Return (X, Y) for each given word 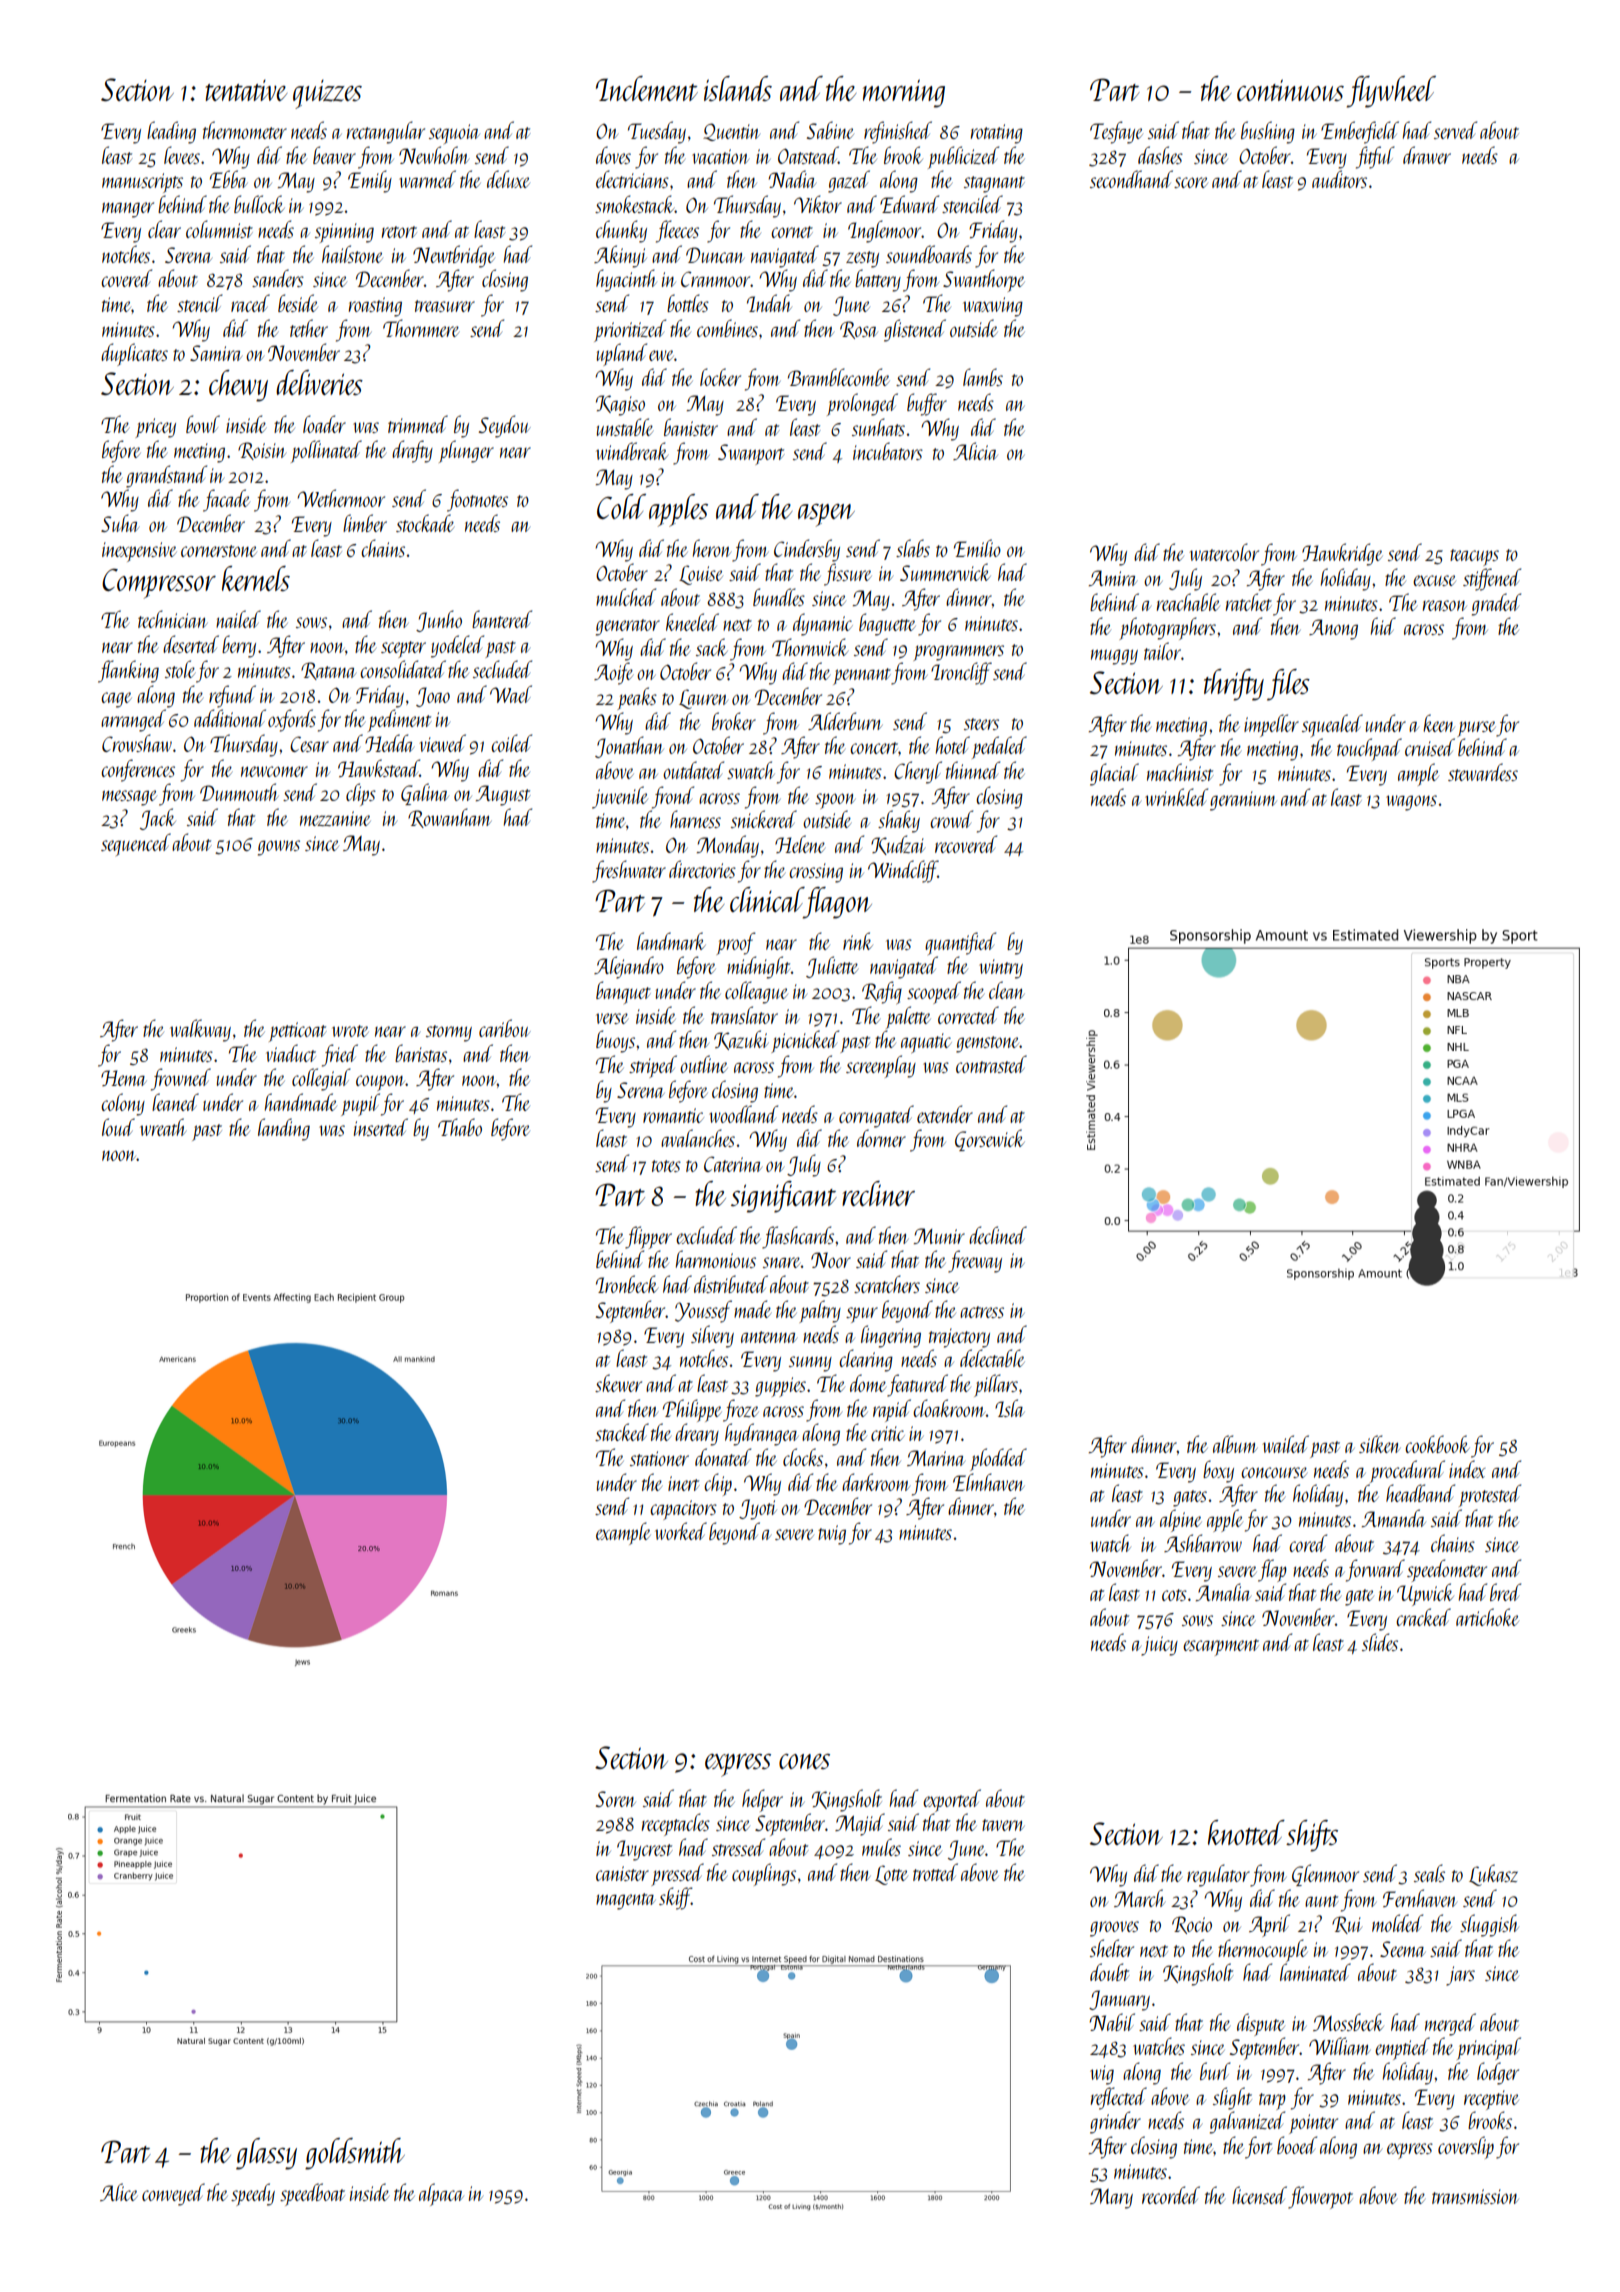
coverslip (1466, 2147)
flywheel (1391, 92)
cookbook (1437, 1444)
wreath (163, 1127)
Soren (616, 1799)
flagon (838, 903)
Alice (119, 2192)
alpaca (441, 2194)
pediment (399, 720)
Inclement (647, 88)
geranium (1243, 801)
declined (998, 1235)
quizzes (327, 94)
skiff (675, 1898)
